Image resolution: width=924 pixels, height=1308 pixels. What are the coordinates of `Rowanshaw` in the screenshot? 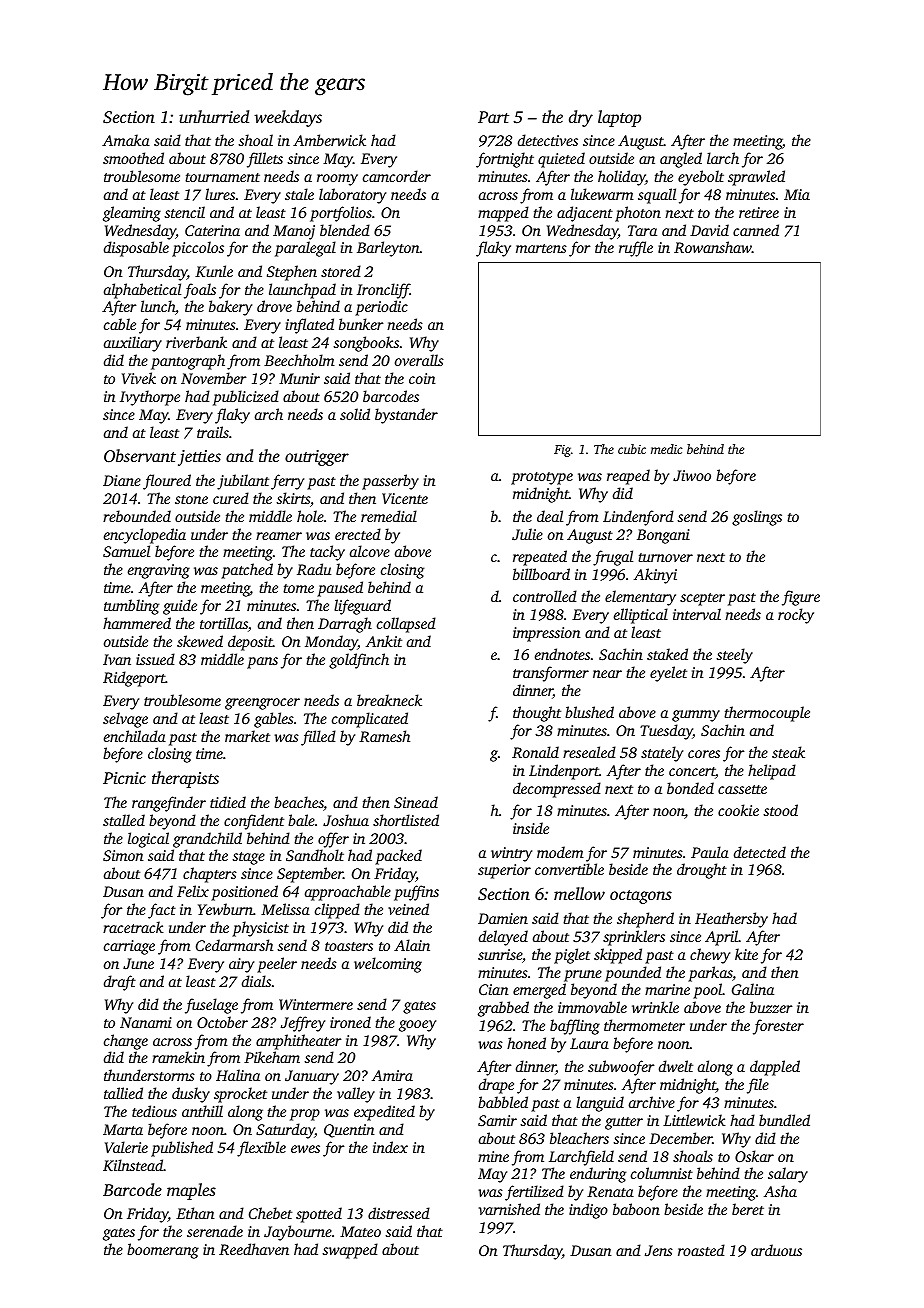 It's located at (713, 247).
